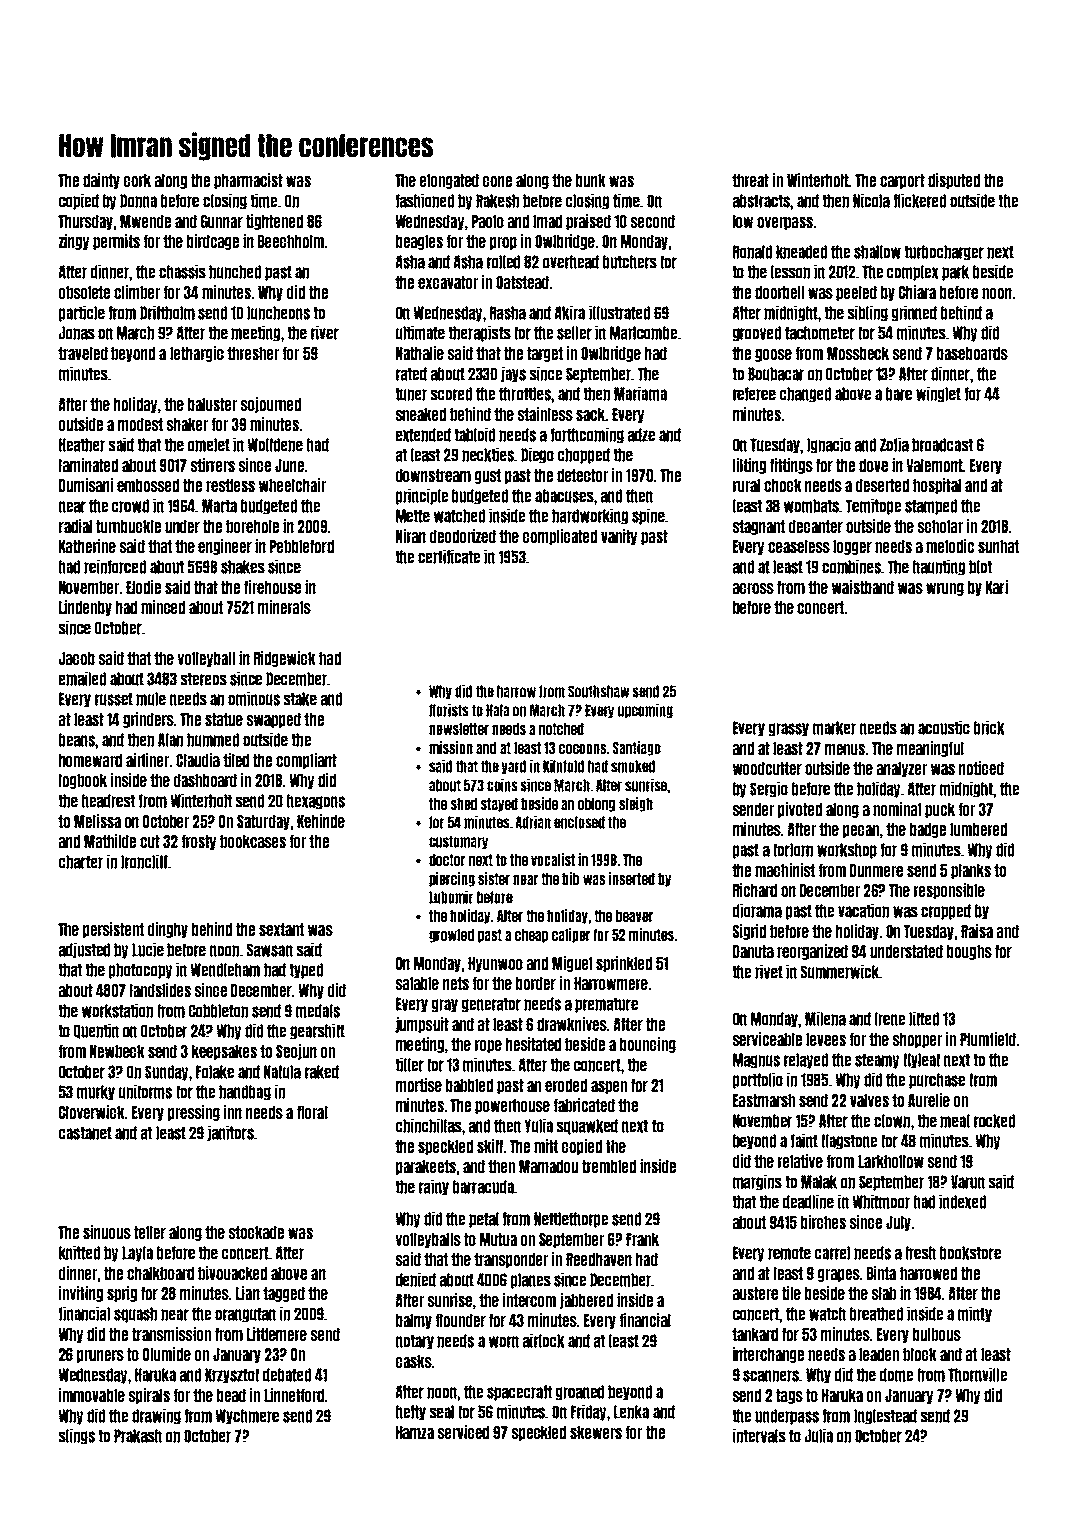 The height and width of the image is (1526, 1079). What do you see at coordinates (148, 485) in the image?
I see `embossed` at bounding box center [148, 485].
